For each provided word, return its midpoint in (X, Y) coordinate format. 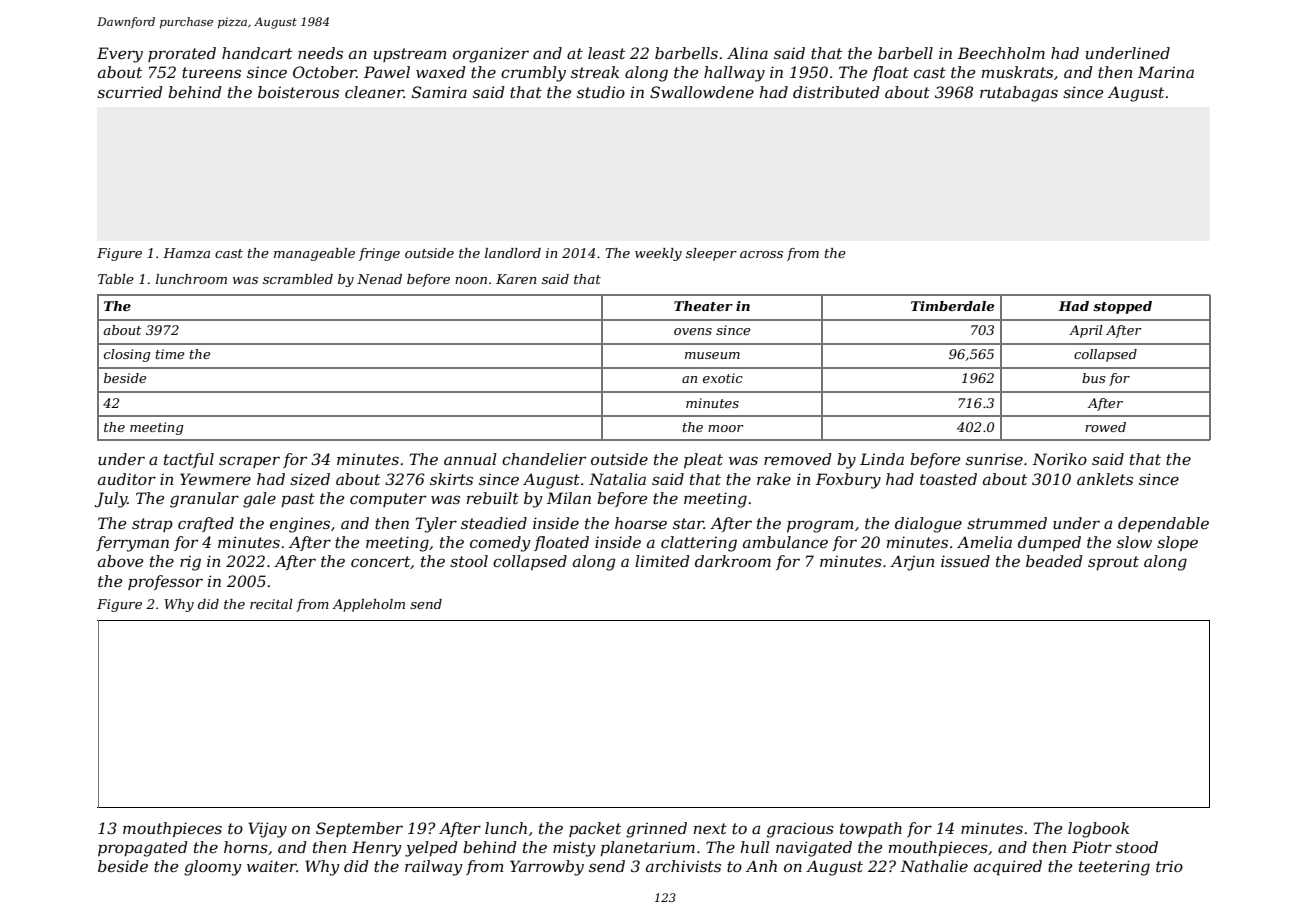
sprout (1113, 563)
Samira (439, 92)
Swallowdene (702, 92)
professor (165, 582)
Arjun (912, 563)
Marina (1166, 72)
